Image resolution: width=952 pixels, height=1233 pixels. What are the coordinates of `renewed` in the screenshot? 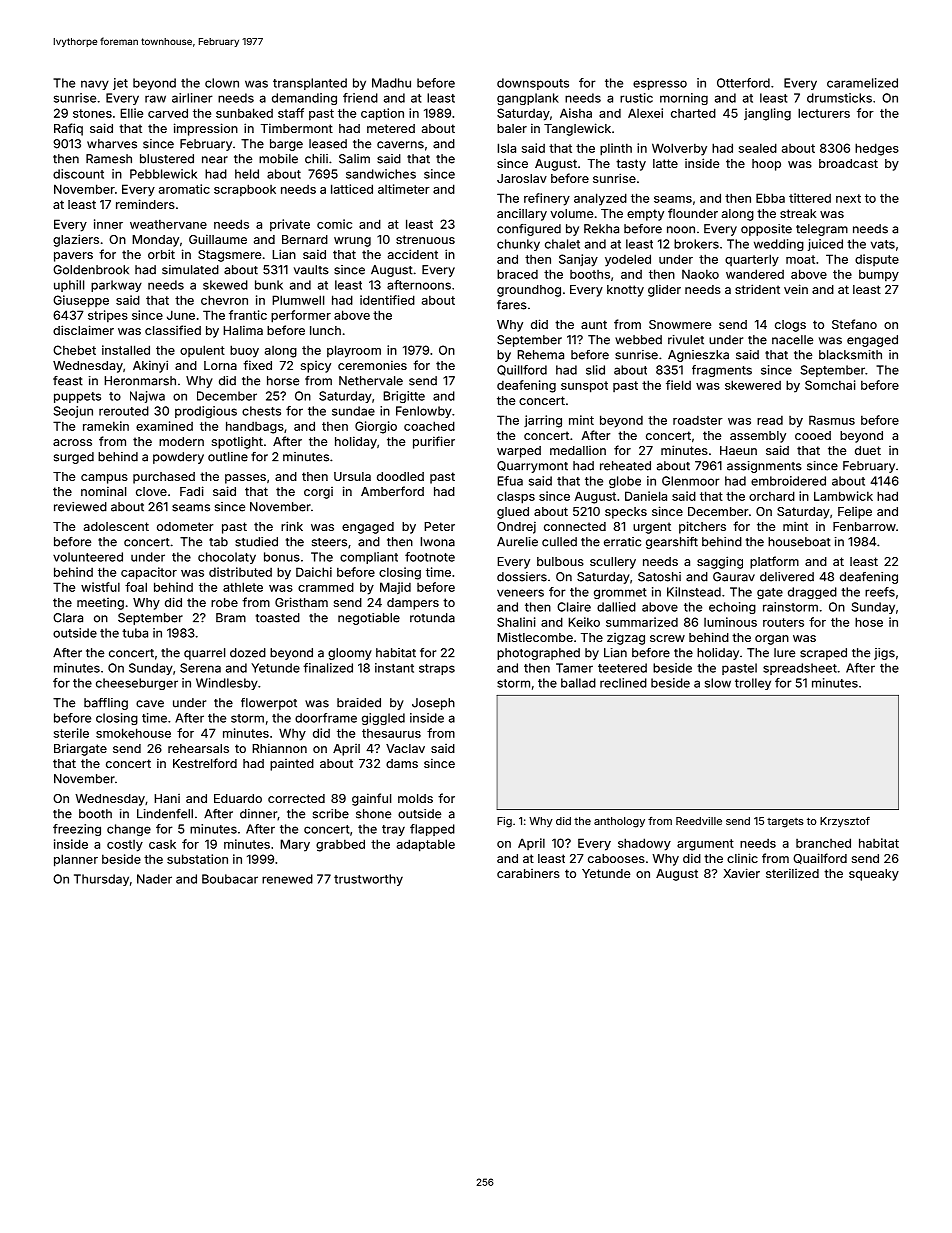 It's located at (287, 879).
